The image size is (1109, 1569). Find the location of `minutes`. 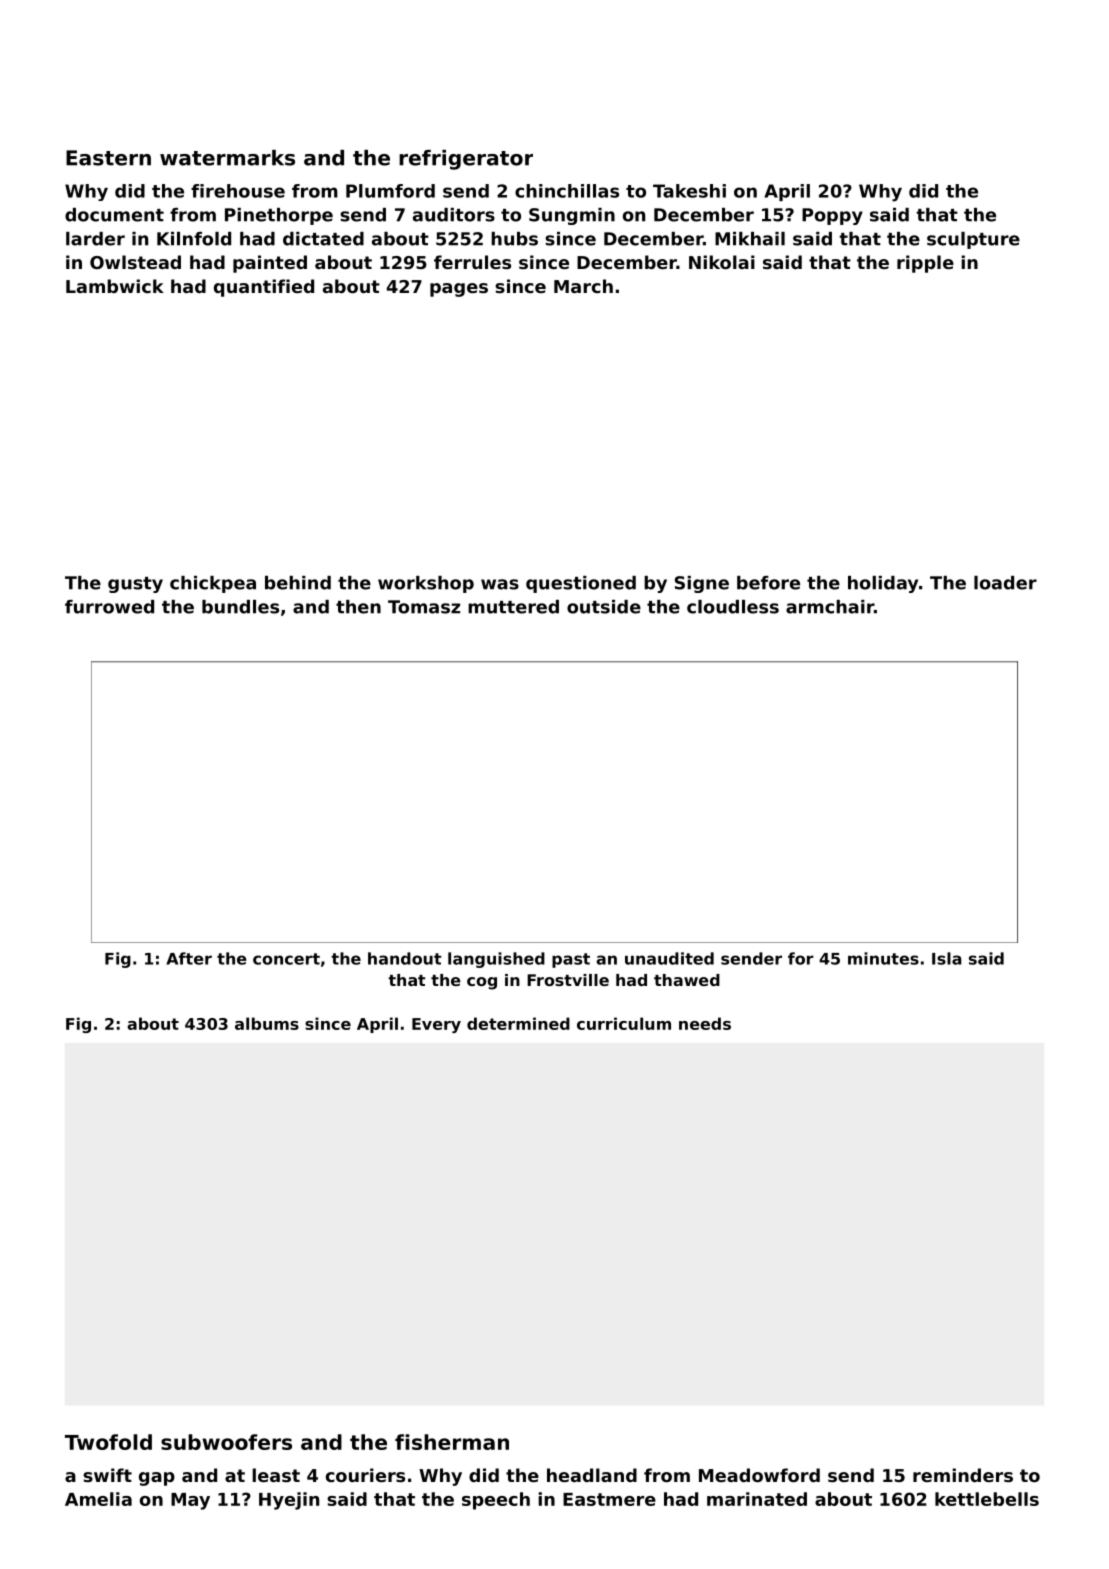

minutes is located at coordinates (883, 958).
